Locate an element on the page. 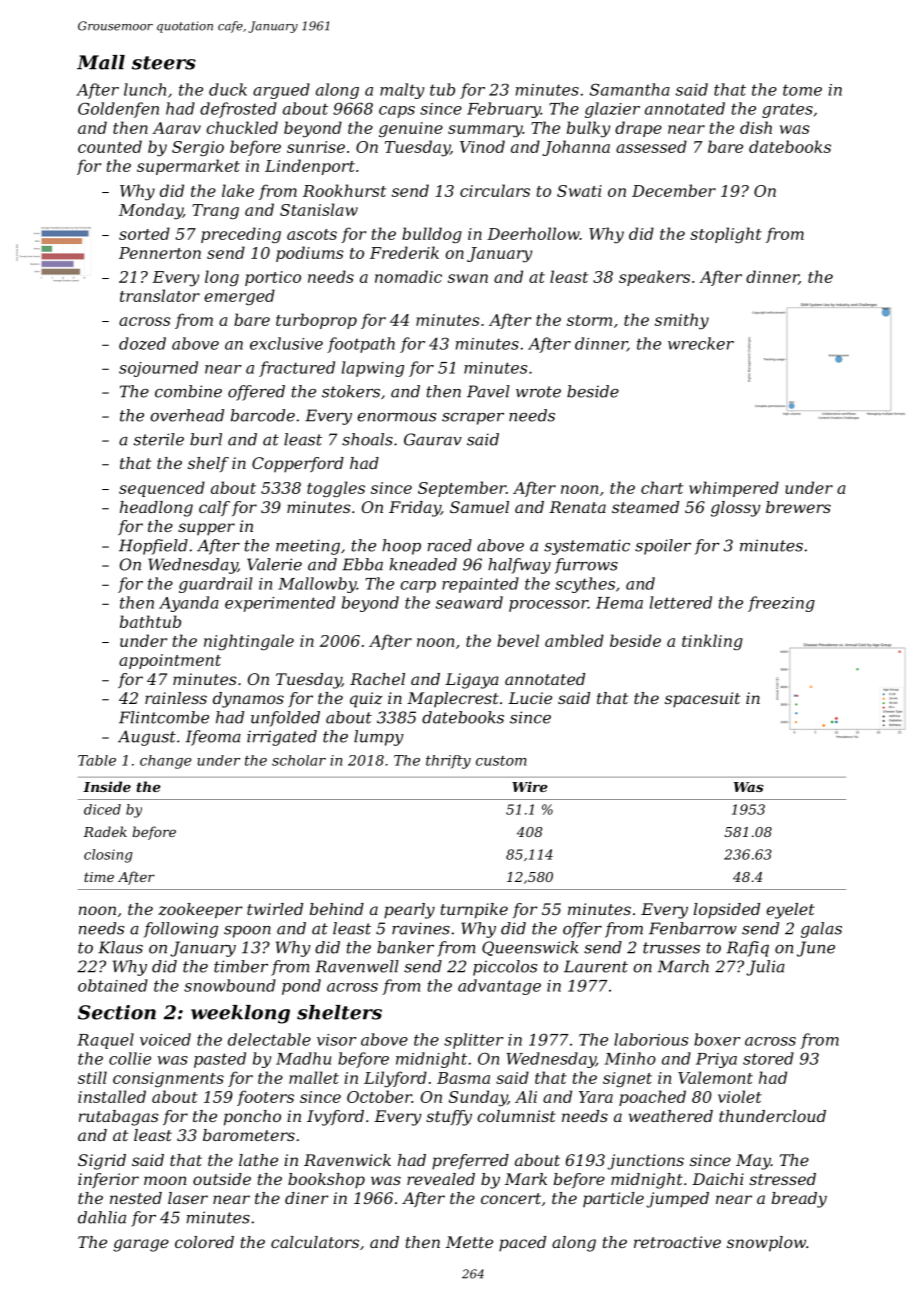 Image resolution: width=924 pixels, height=1308 pixels. Trang is located at coordinates (215, 211).
